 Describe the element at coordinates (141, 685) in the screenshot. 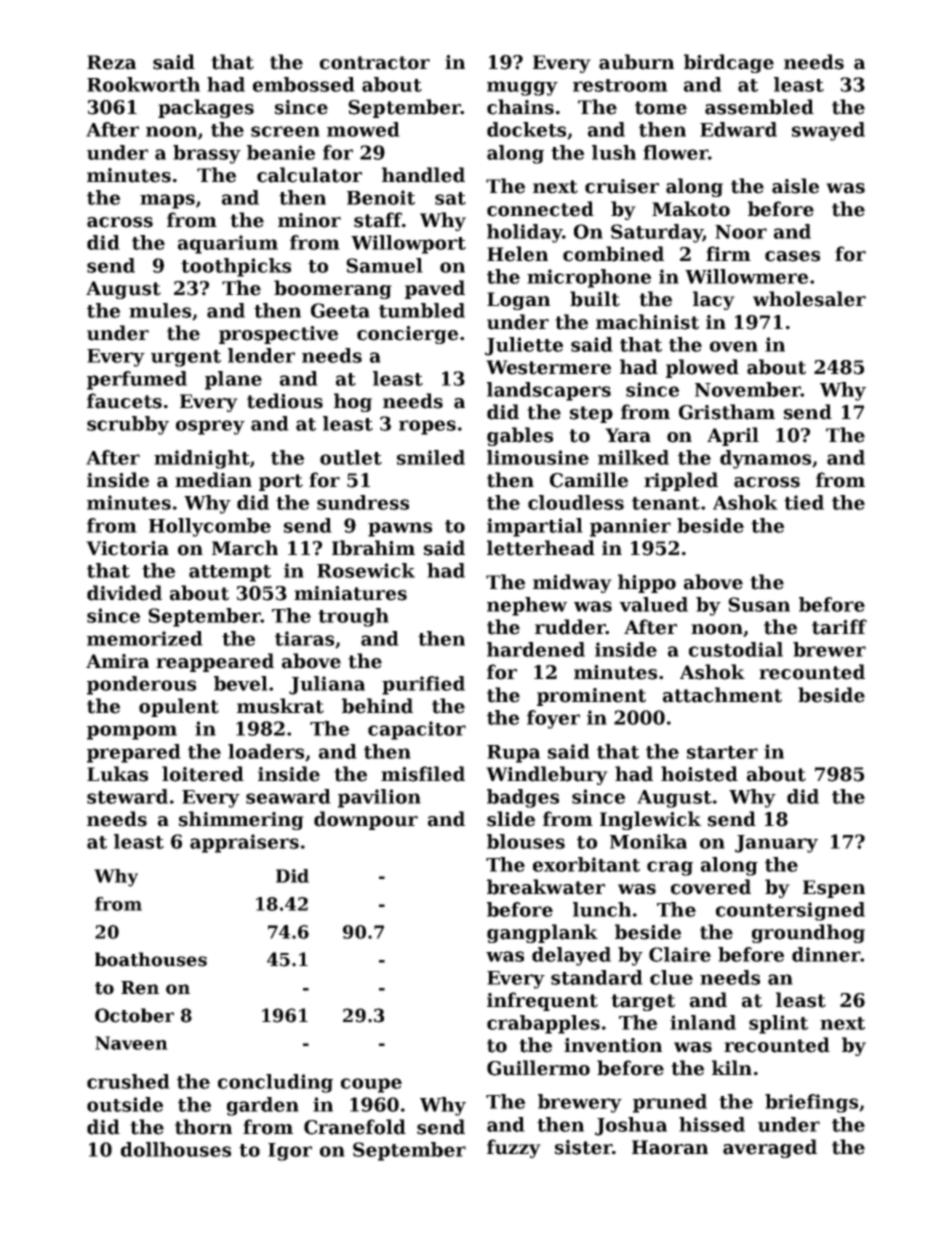

I see `ponderous` at that location.
